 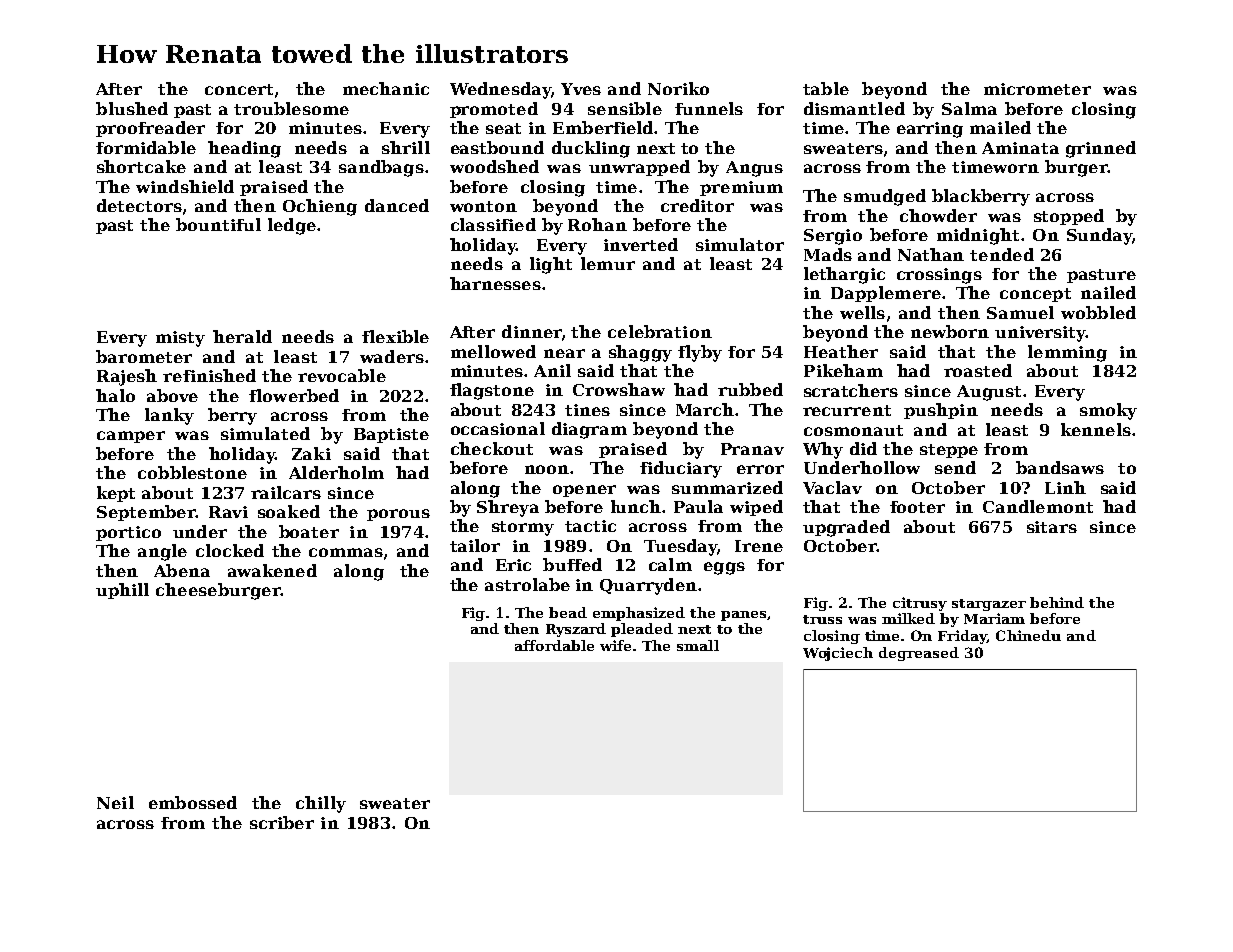 What do you see at coordinates (743, 616) in the image?
I see `panes` at bounding box center [743, 616].
